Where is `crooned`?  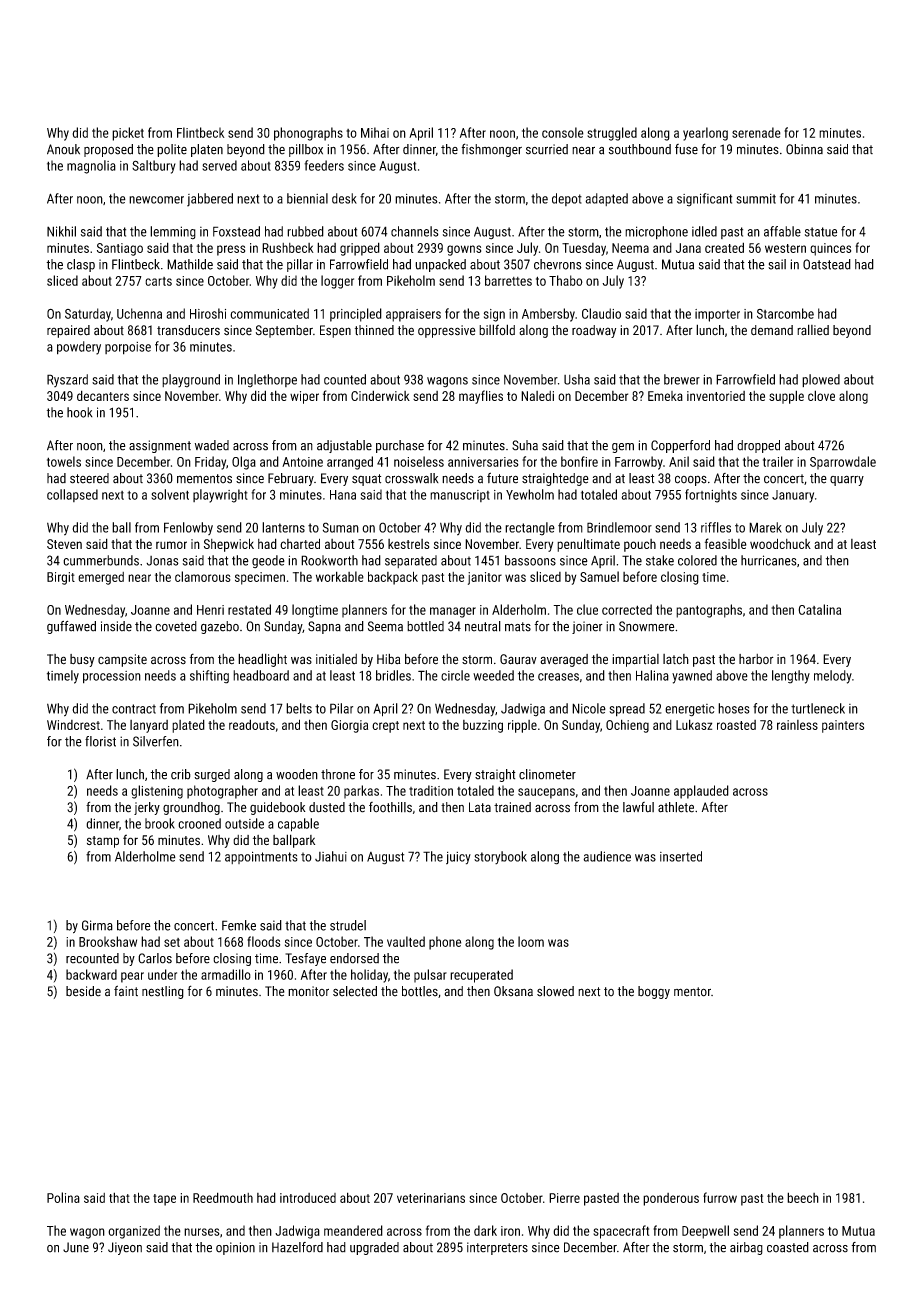
crooned is located at coordinates (199, 823).
